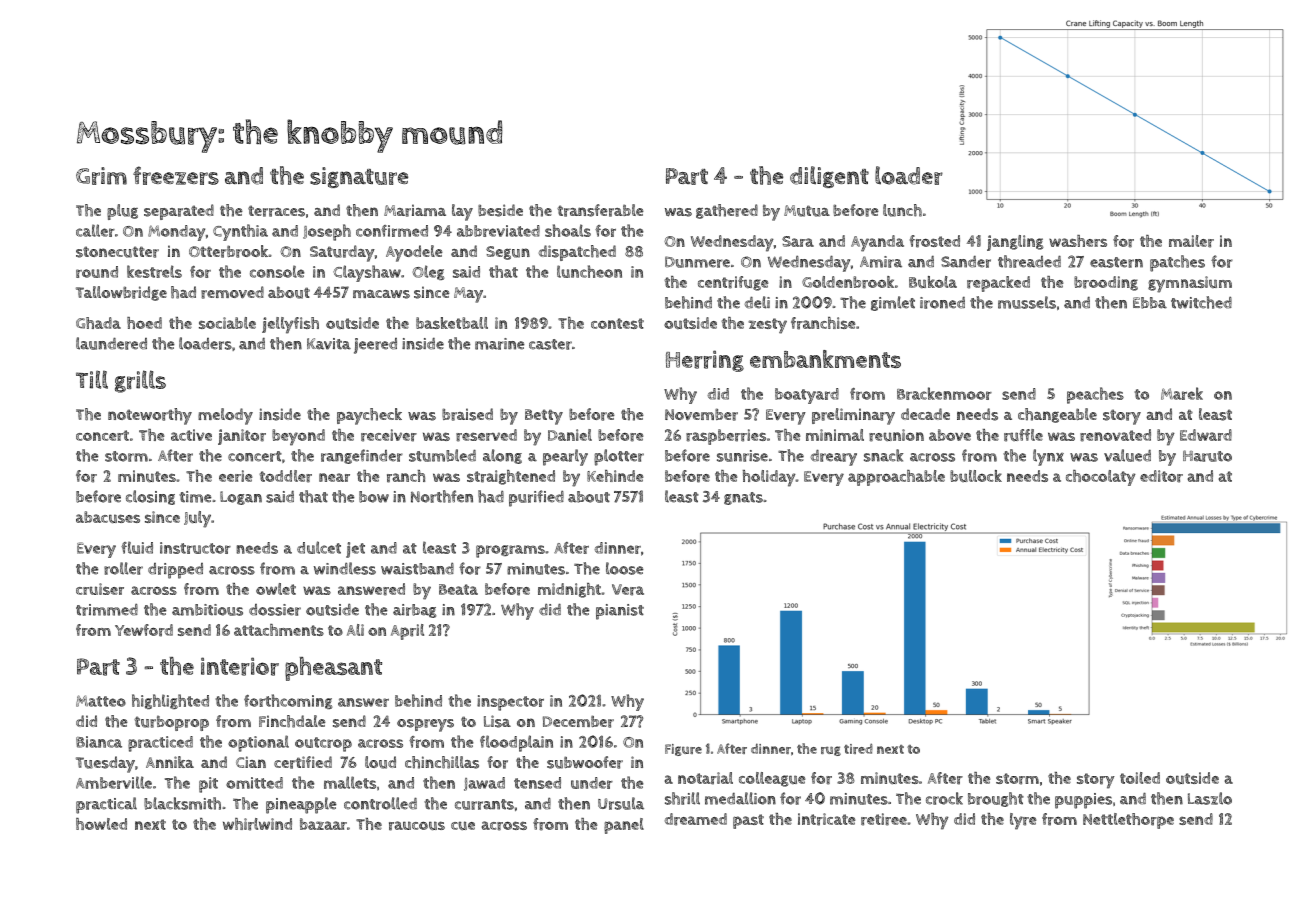  Describe the element at coordinates (620, 612) in the screenshot. I see `pianist` at that location.
